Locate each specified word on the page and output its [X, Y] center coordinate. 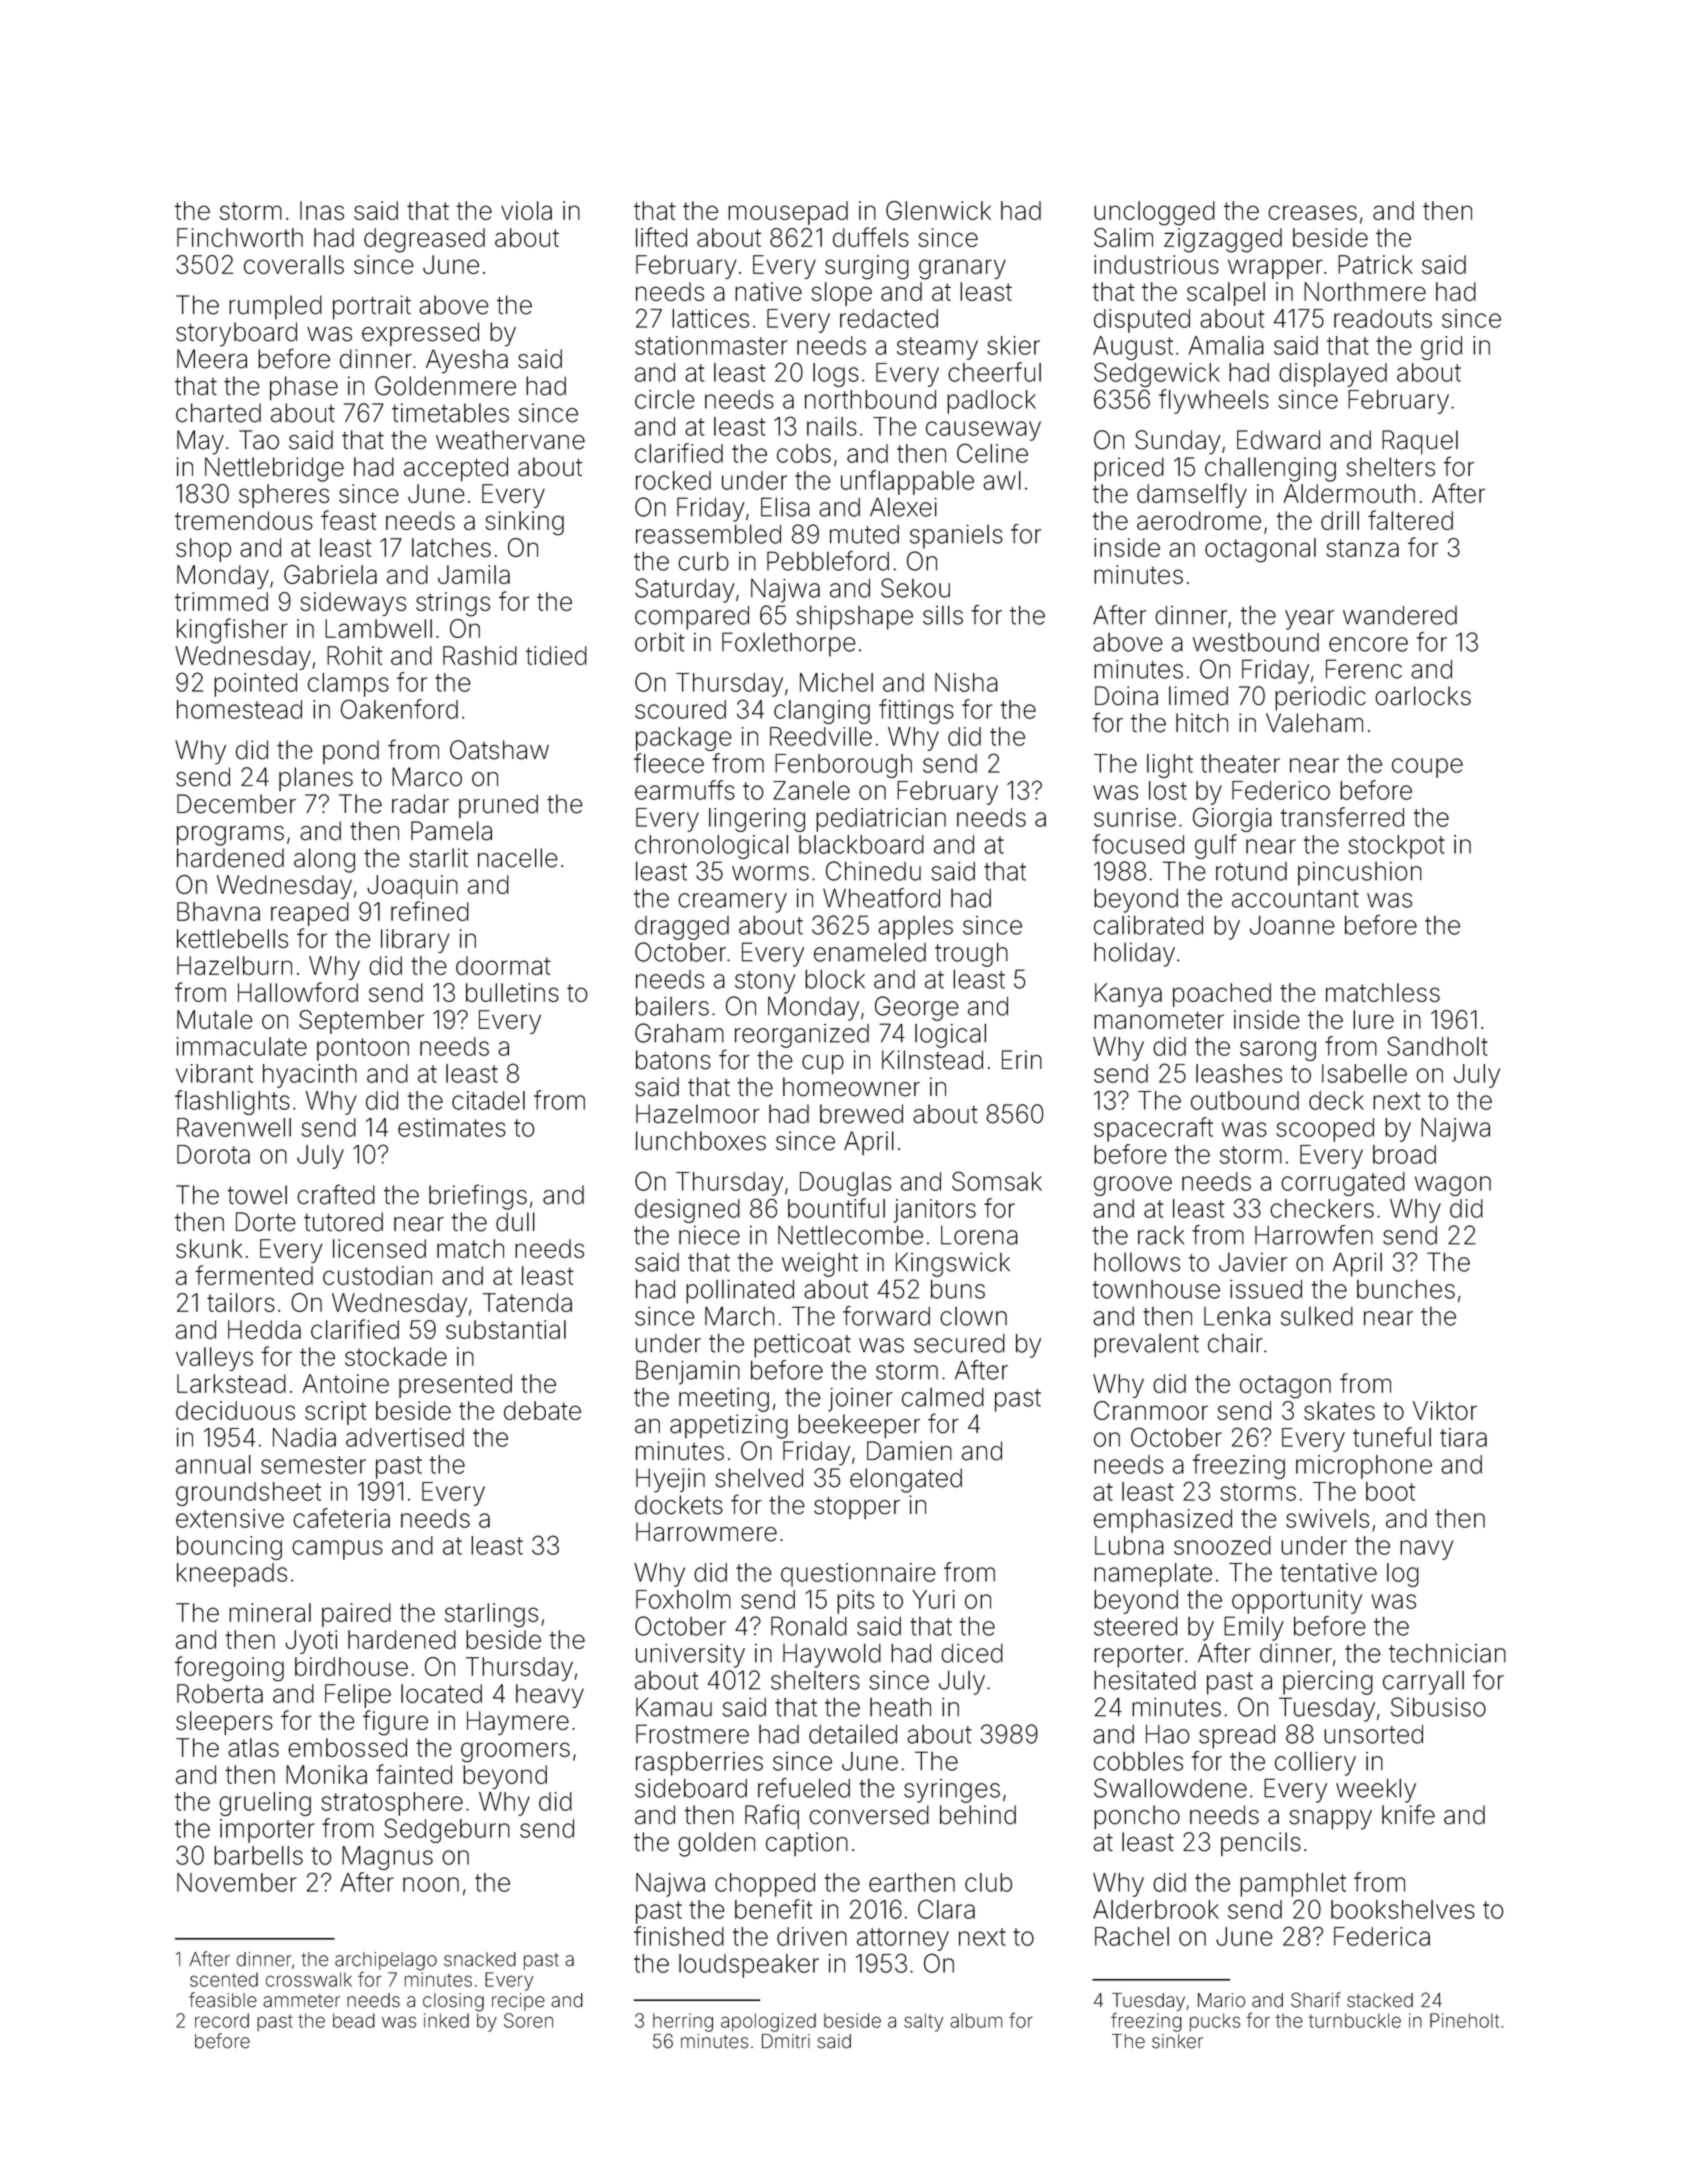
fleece [669, 763]
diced [972, 1653]
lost [1168, 790]
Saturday [685, 590]
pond [351, 752]
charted [218, 413]
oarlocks [1423, 696]
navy [1426, 1550]
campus [337, 1550]
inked [446, 2020]
